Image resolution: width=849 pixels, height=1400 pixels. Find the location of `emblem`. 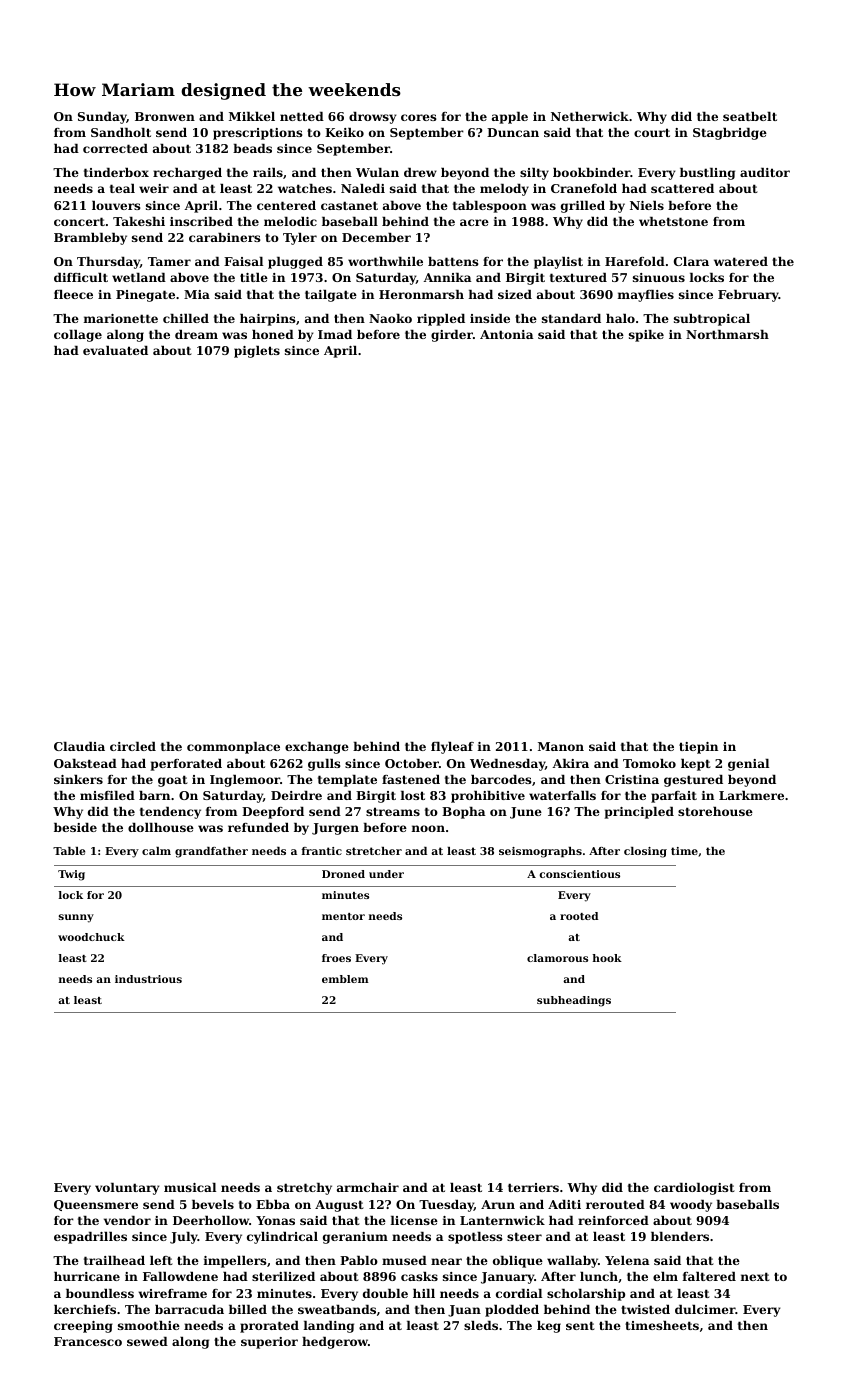

emblem is located at coordinates (345, 979).
